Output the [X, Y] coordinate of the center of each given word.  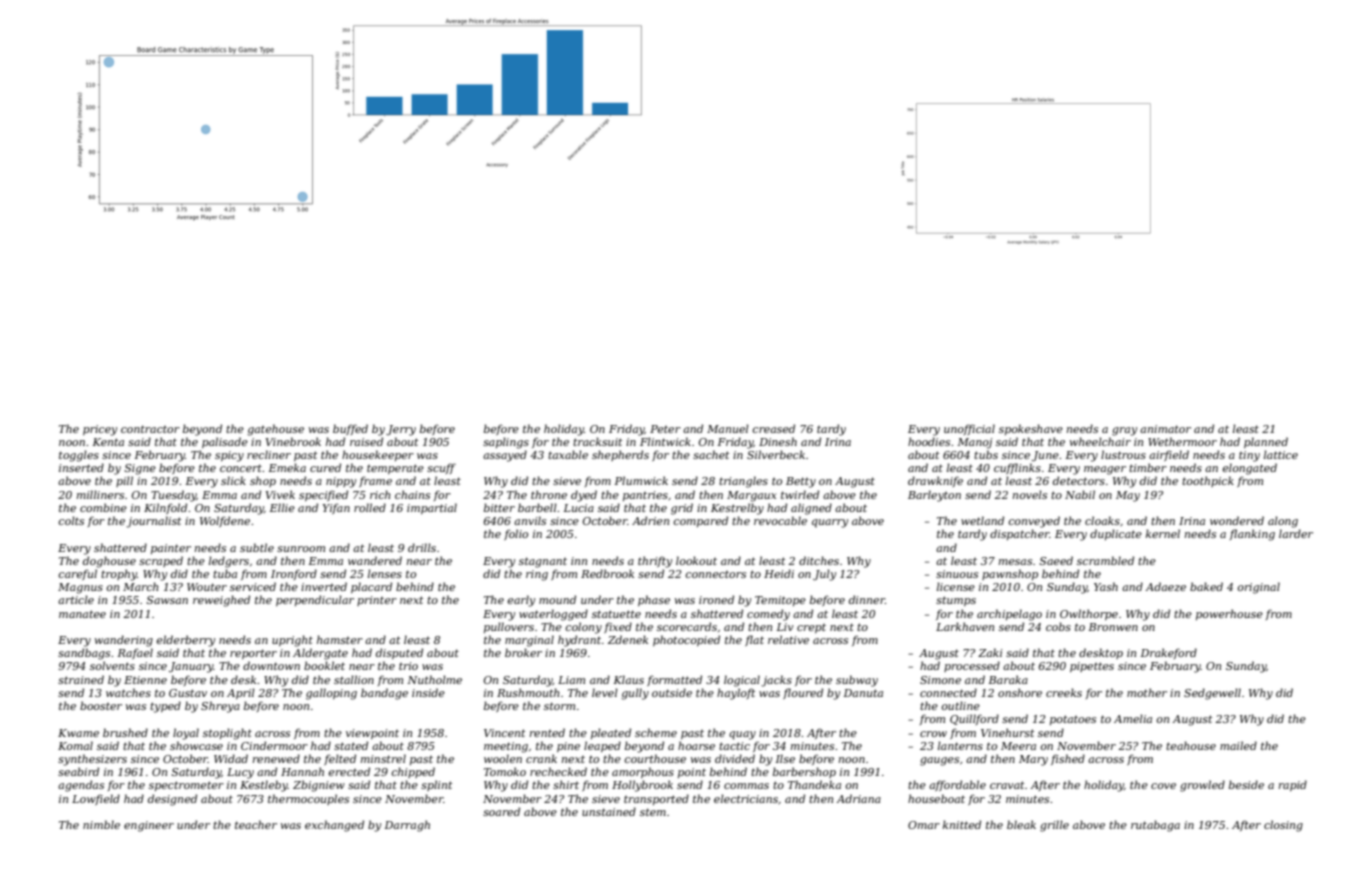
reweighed [221, 601]
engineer [149, 826]
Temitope [780, 601]
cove [1163, 786]
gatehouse [275, 430]
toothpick [1208, 481]
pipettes [1092, 667]
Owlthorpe [1089, 614]
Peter [665, 429]
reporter [253, 654]
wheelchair [1100, 441]
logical [742, 681]
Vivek [280, 494]
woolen [503, 758]
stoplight [227, 734]
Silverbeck [776, 454]
